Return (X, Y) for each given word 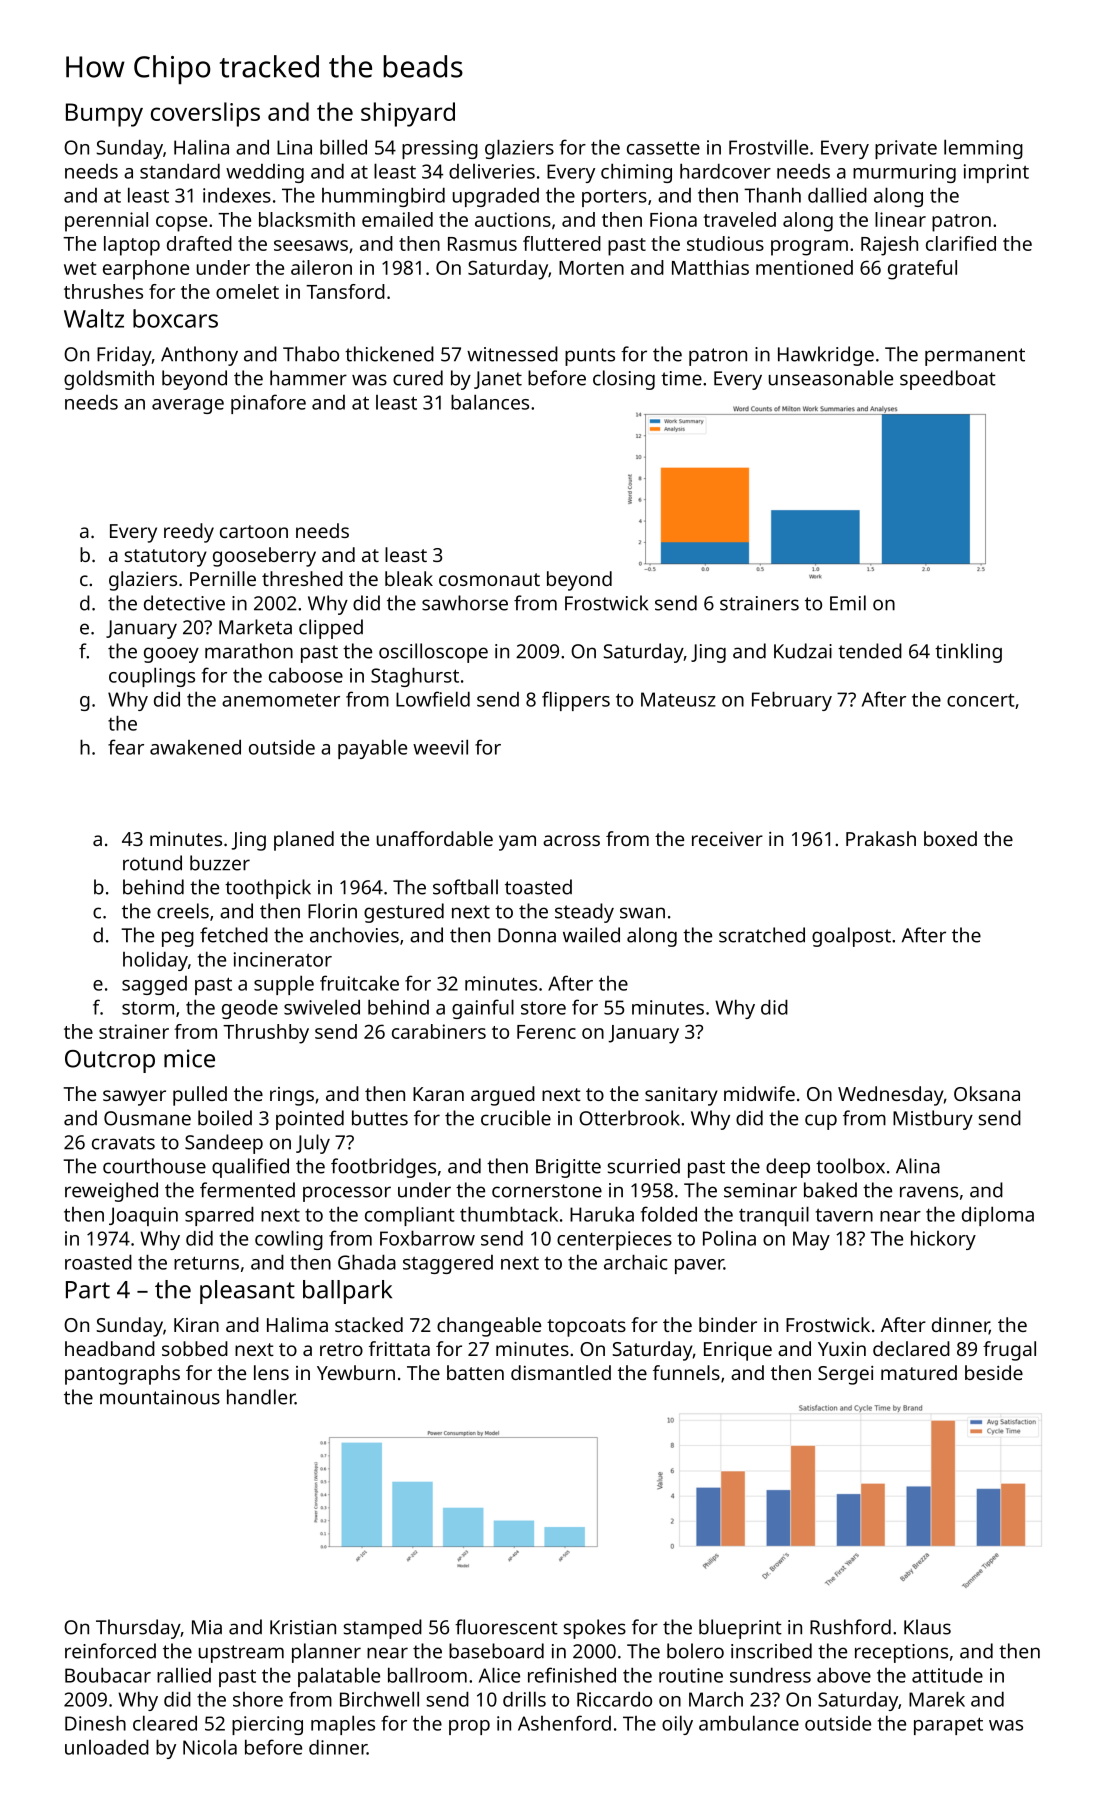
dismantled (561, 1372)
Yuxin (842, 1349)
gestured (404, 913)
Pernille (223, 578)
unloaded (107, 1747)
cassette (663, 148)
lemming (983, 149)
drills (524, 1699)
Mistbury (933, 1120)
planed (304, 841)
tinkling (968, 653)
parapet (948, 1726)
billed (343, 147)
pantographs (122, 1375)
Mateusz (678, 699)
